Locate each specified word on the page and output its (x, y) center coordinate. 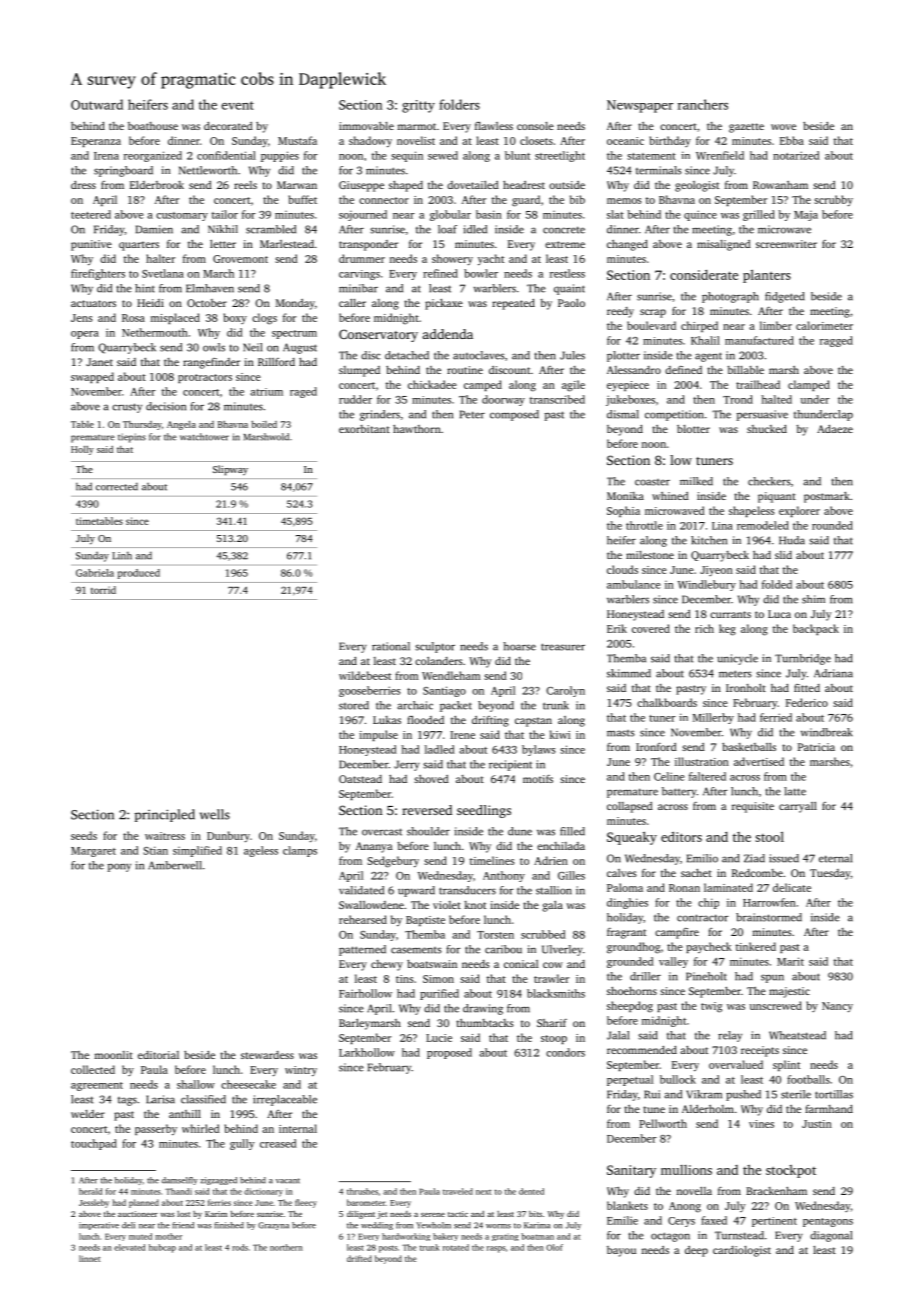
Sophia (623, 511)
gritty (418, 106)
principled (165, 815)
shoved (431, 779)
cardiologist (742, 1251)
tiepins (132, 438)
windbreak (827, 732)
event (237, 105)
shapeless (752, 511)
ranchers (703, 104)
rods (240, 1247)
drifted (359, 1258)
